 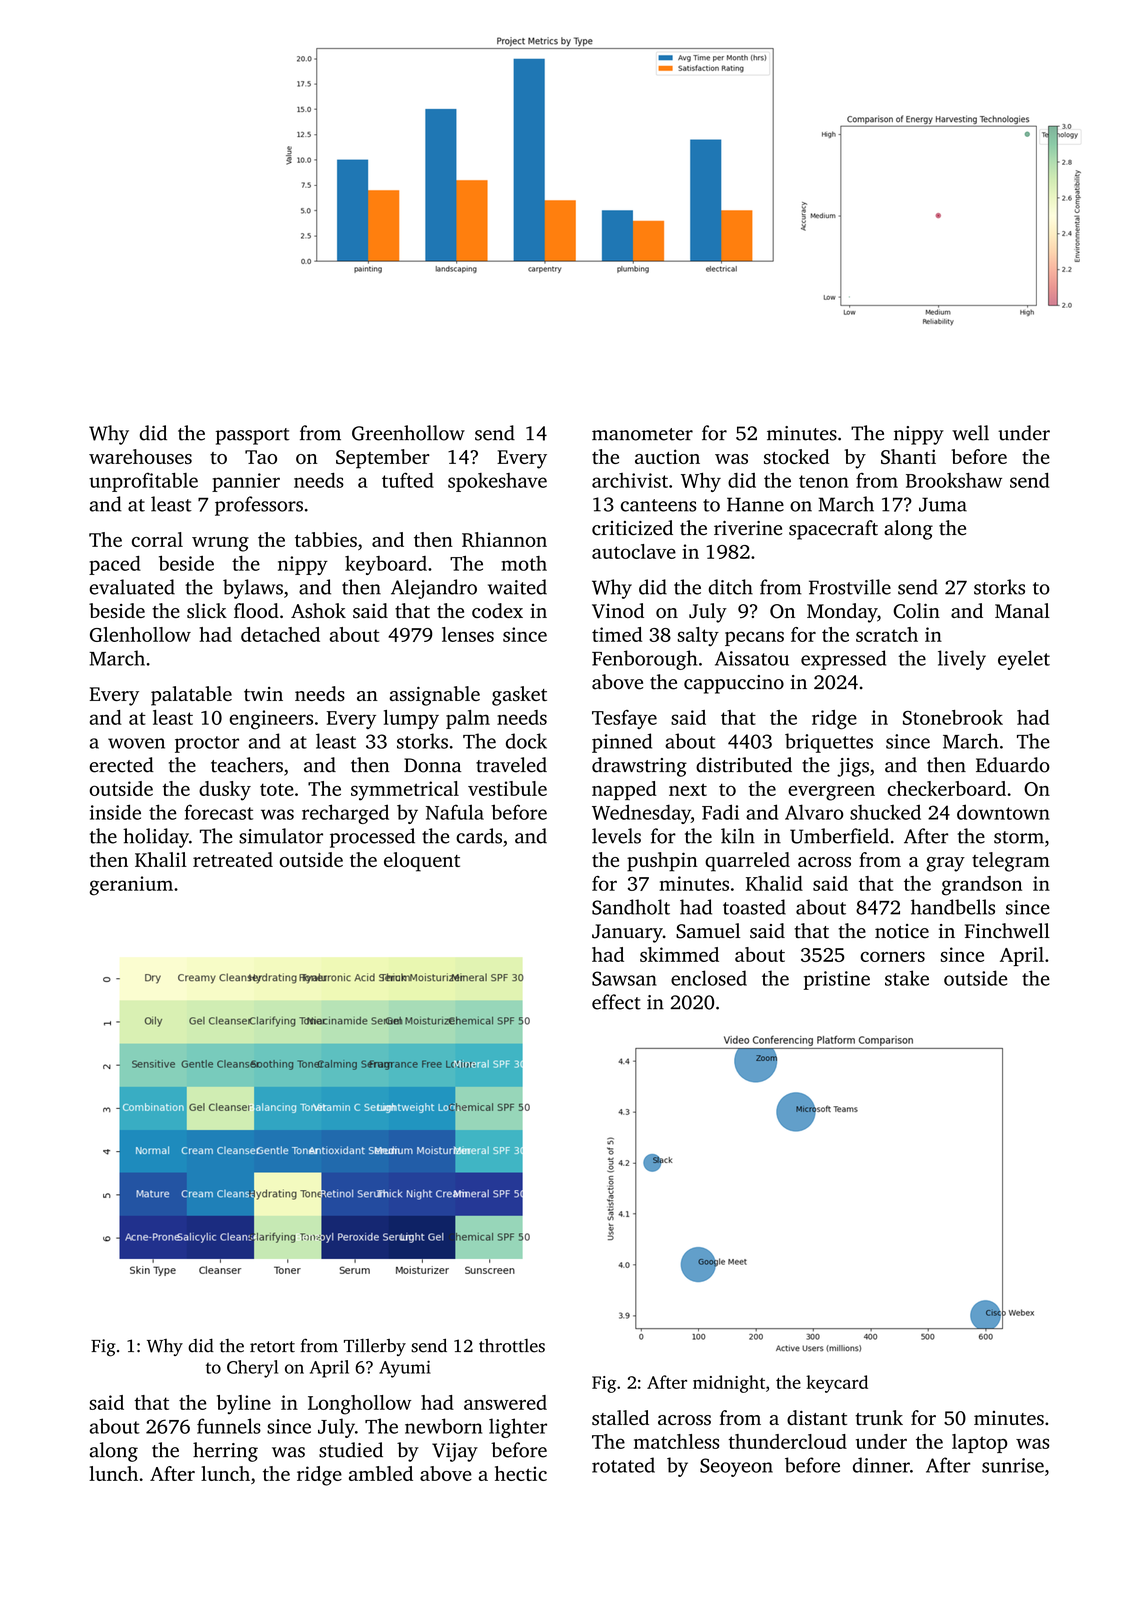 What do you see at coordinates (979, 1443) in the screenshot?
I see `laptop` at bounding box center [979, 1443].
